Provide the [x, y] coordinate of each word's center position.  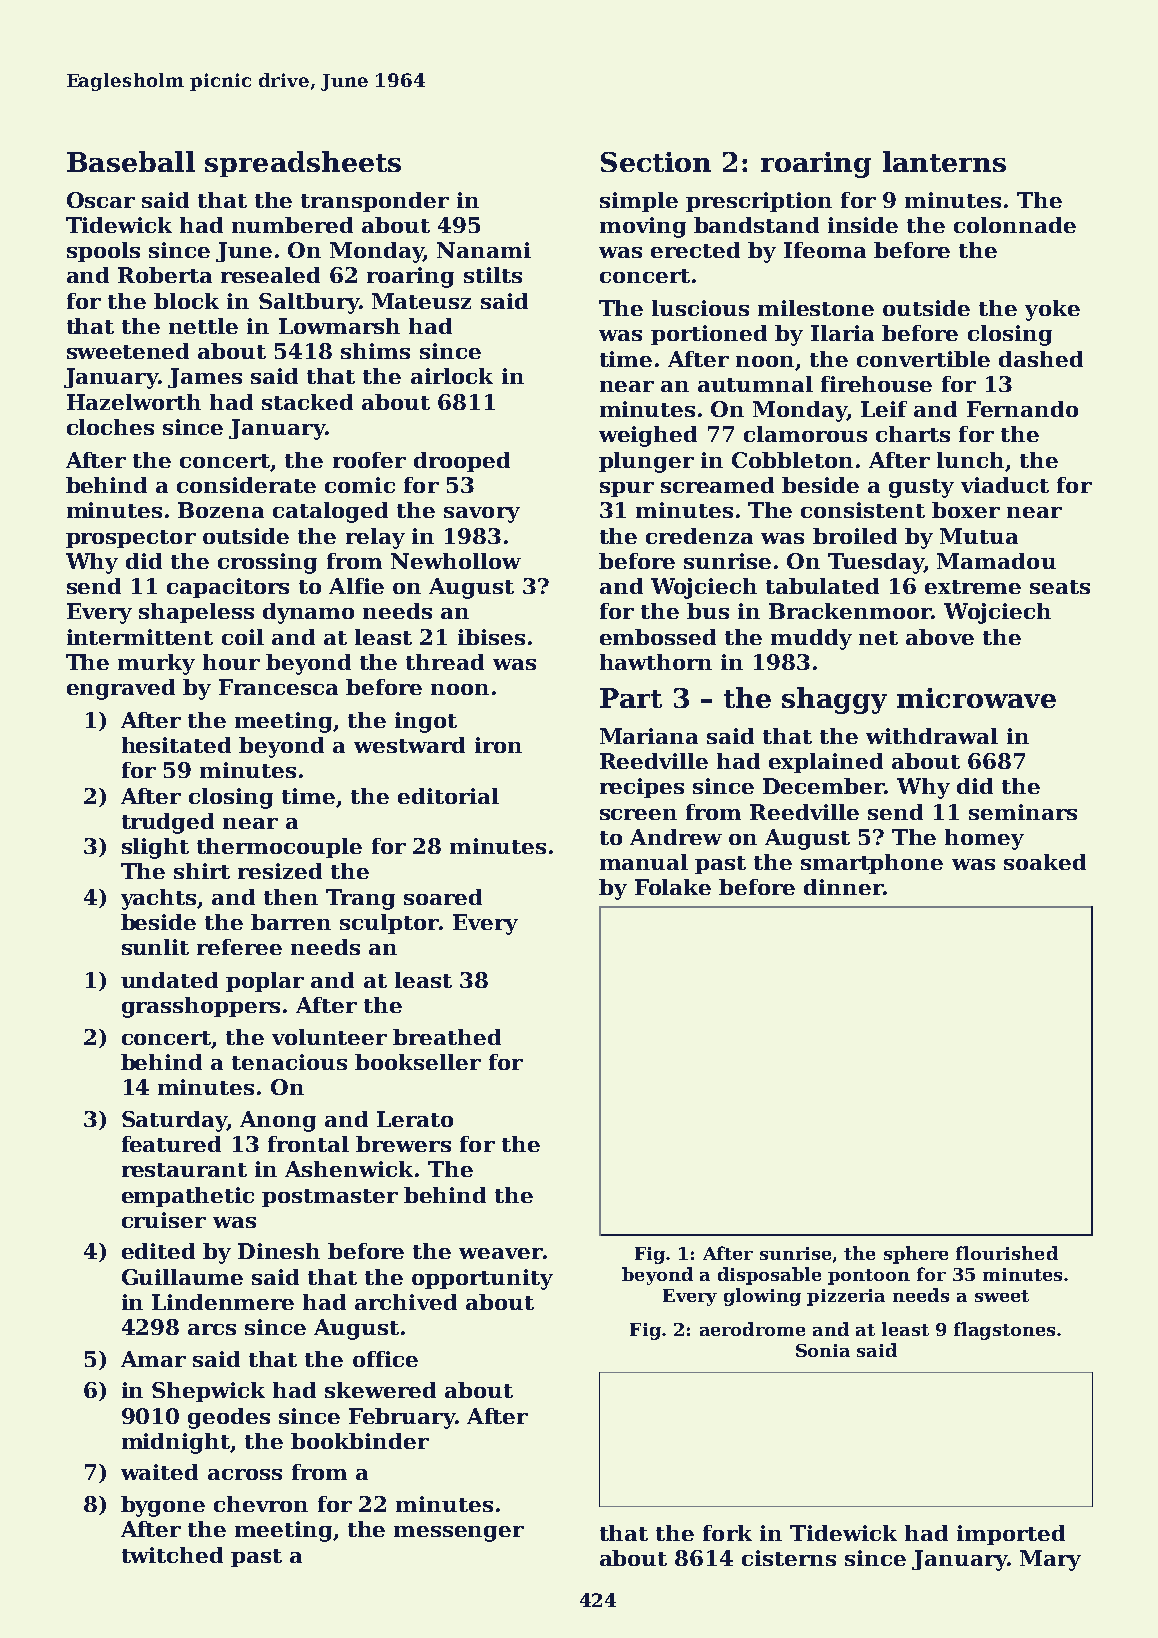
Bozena [221, 510]
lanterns [944, 161]
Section [656, 162]
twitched [172, 1555]
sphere [916, 1255]
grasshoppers [201, 1007]
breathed [447, 1037]
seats [1060, 587]
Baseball [131, 161]
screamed [717, 485]
